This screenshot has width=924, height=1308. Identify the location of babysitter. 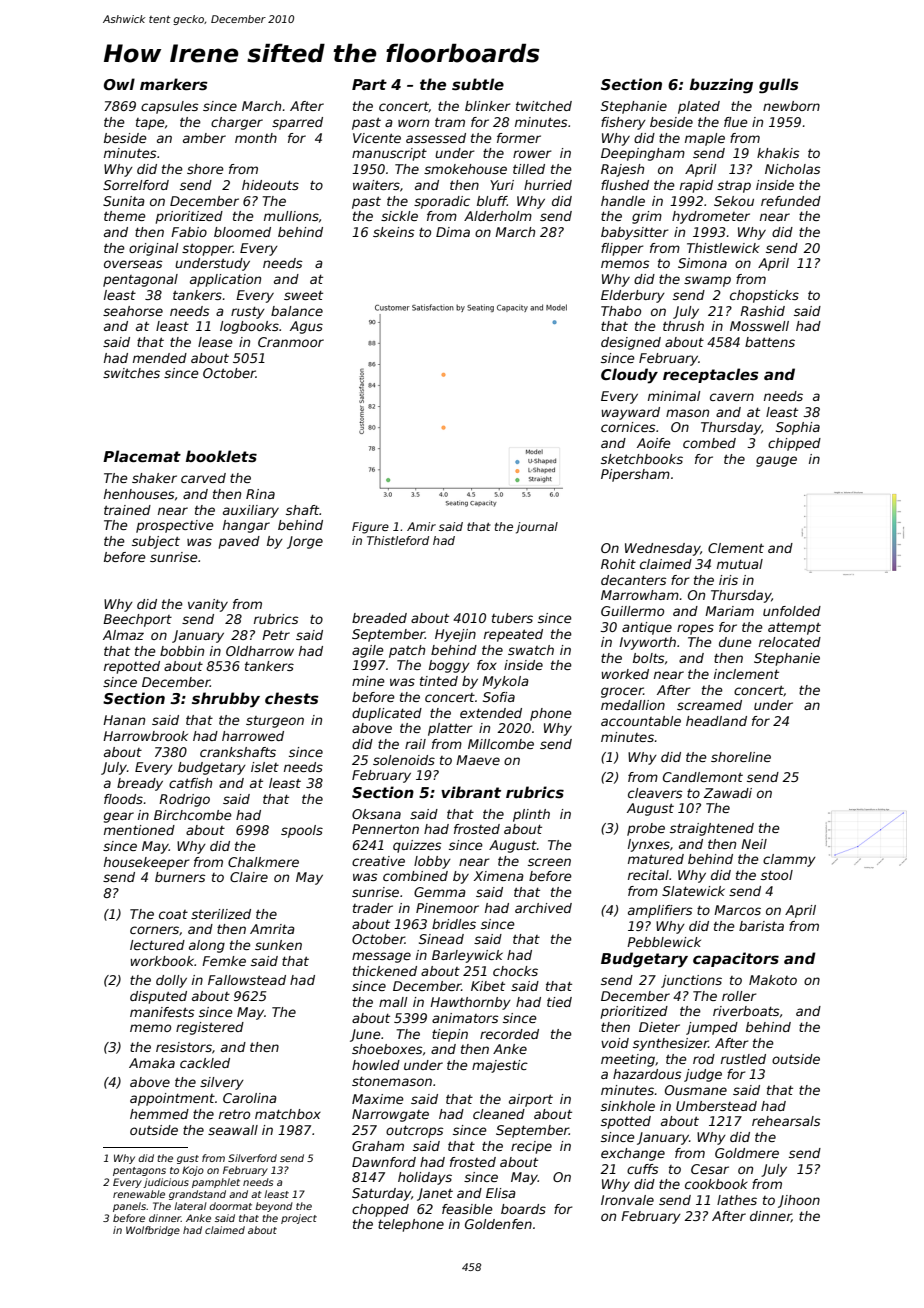
(635, 233).
